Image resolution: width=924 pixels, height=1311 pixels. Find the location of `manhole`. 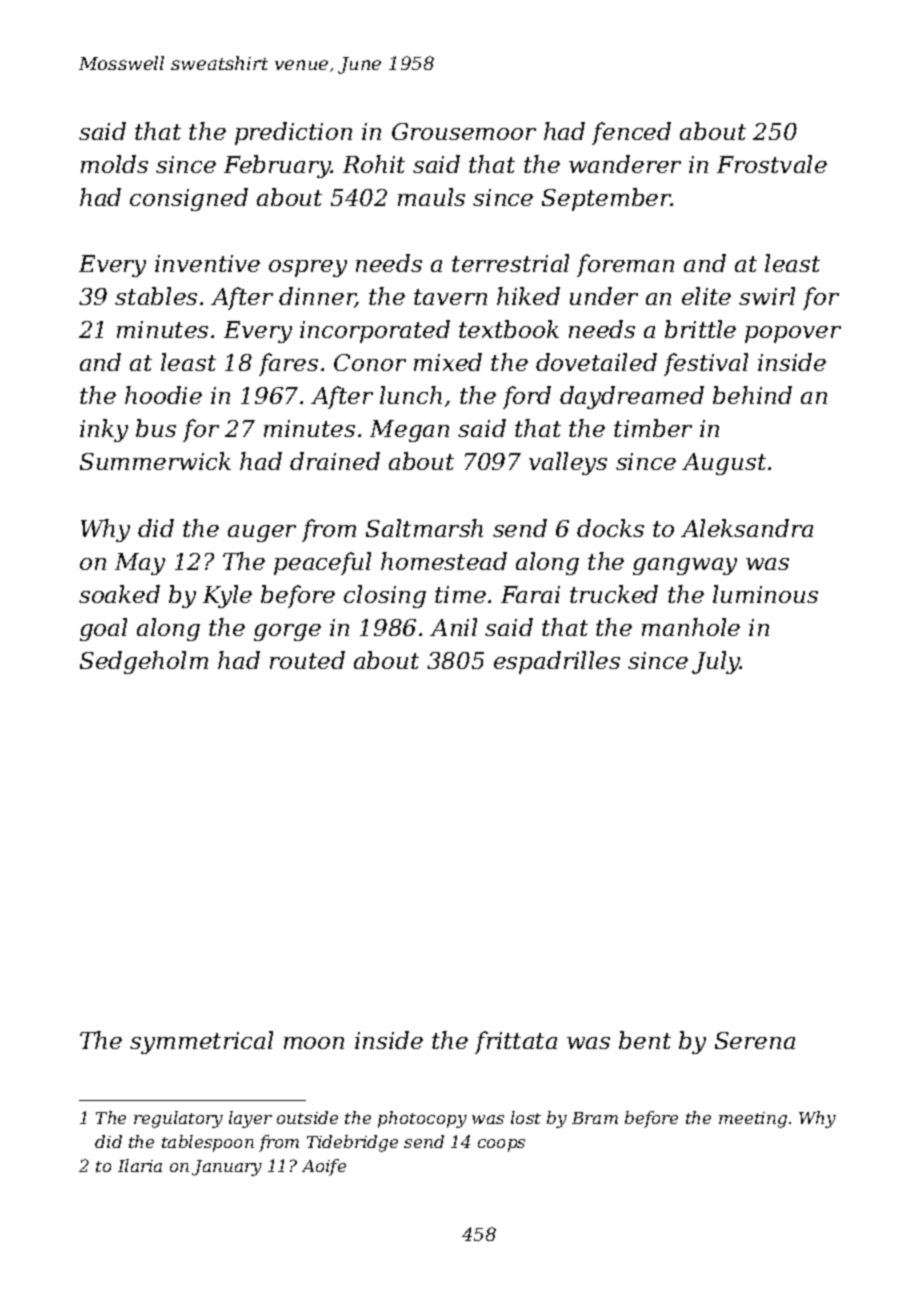

manhole is located at coordinates (691, 627).
